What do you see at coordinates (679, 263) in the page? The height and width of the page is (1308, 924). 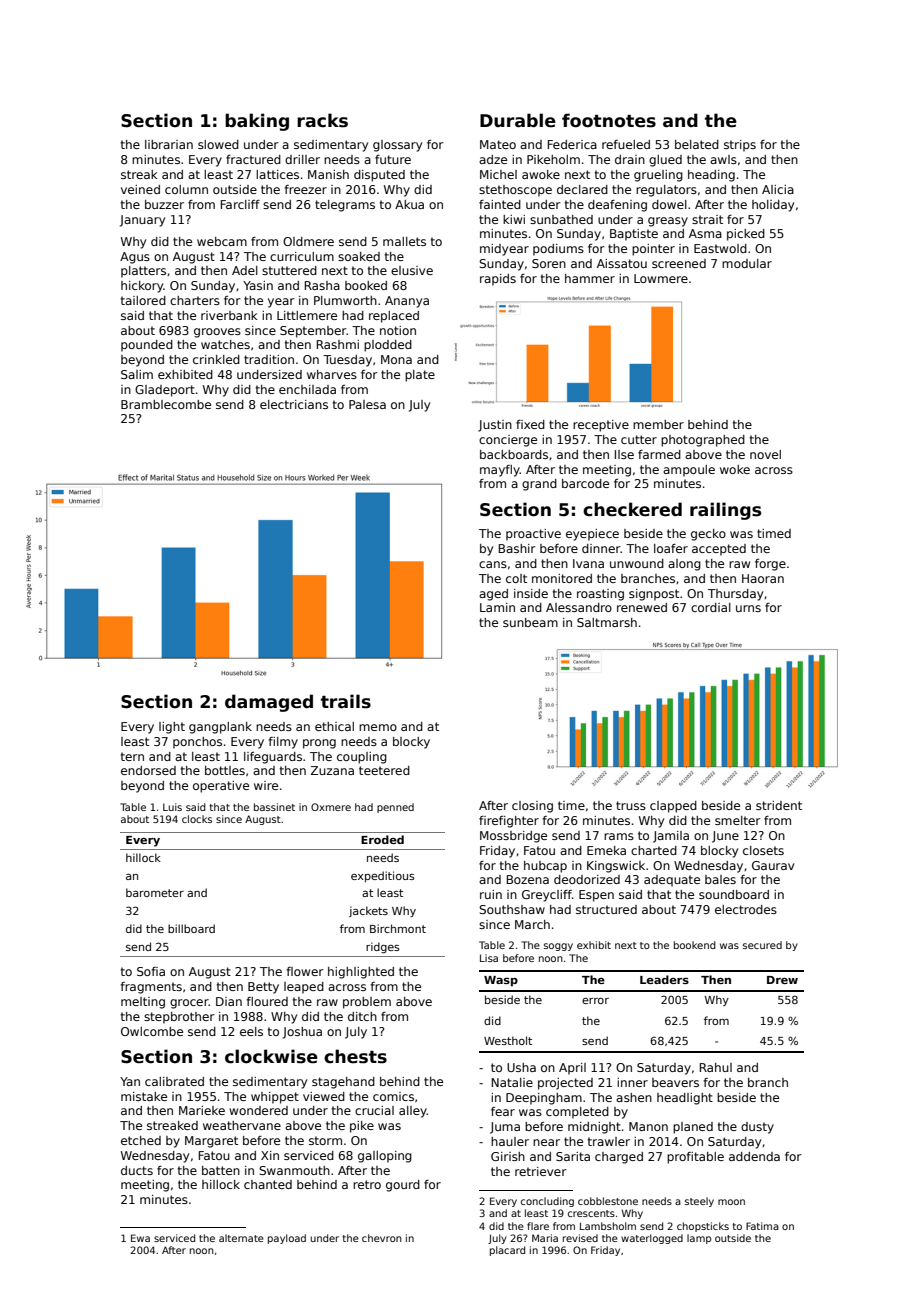 I see `screened` at bounding box center [679, 263].
